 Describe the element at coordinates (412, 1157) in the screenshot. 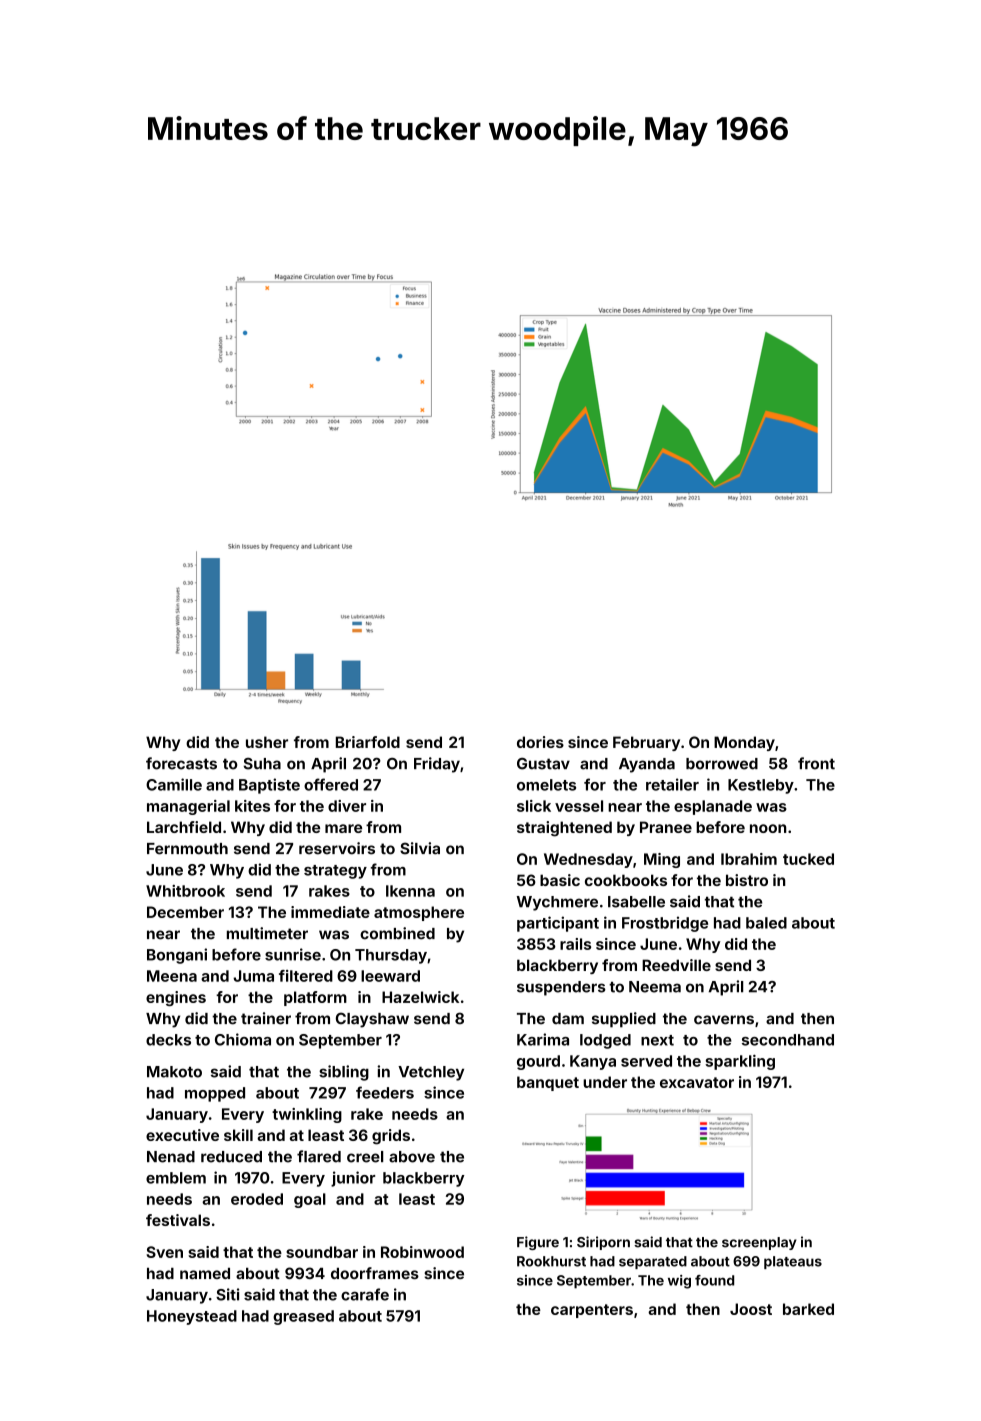

I see `above` at that location.
